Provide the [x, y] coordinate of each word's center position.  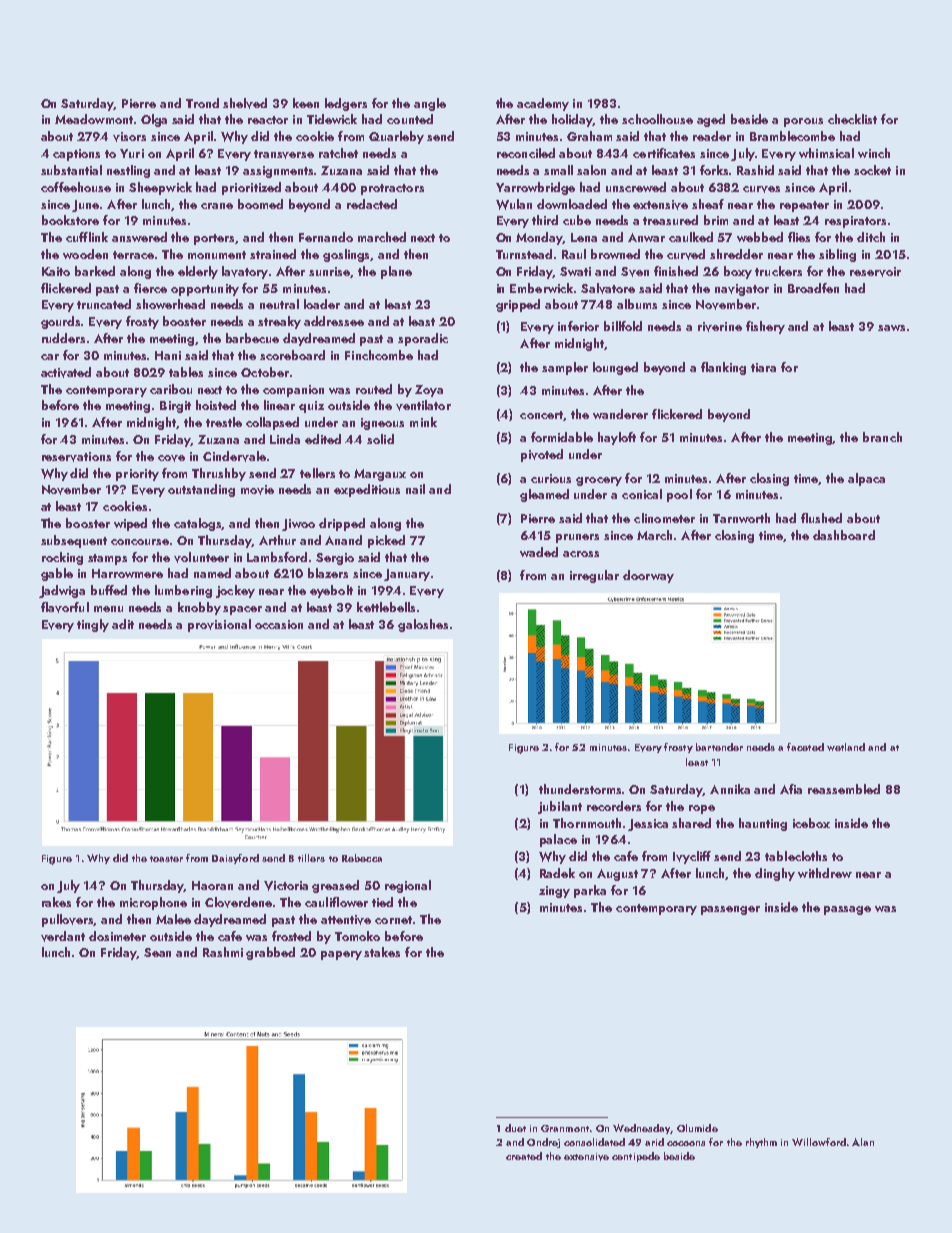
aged [711, 120]
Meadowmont [94, 119]
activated [66, 372]
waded [539, 552]
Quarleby [396, 137]
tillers [311, 858]
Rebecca [362, 858]
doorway [648, 576]
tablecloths [796, 856]
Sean [157, 952]
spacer [242, 610]
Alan [863, 1142]
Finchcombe [379, 355]
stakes [382, 952]
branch [882, 437]
